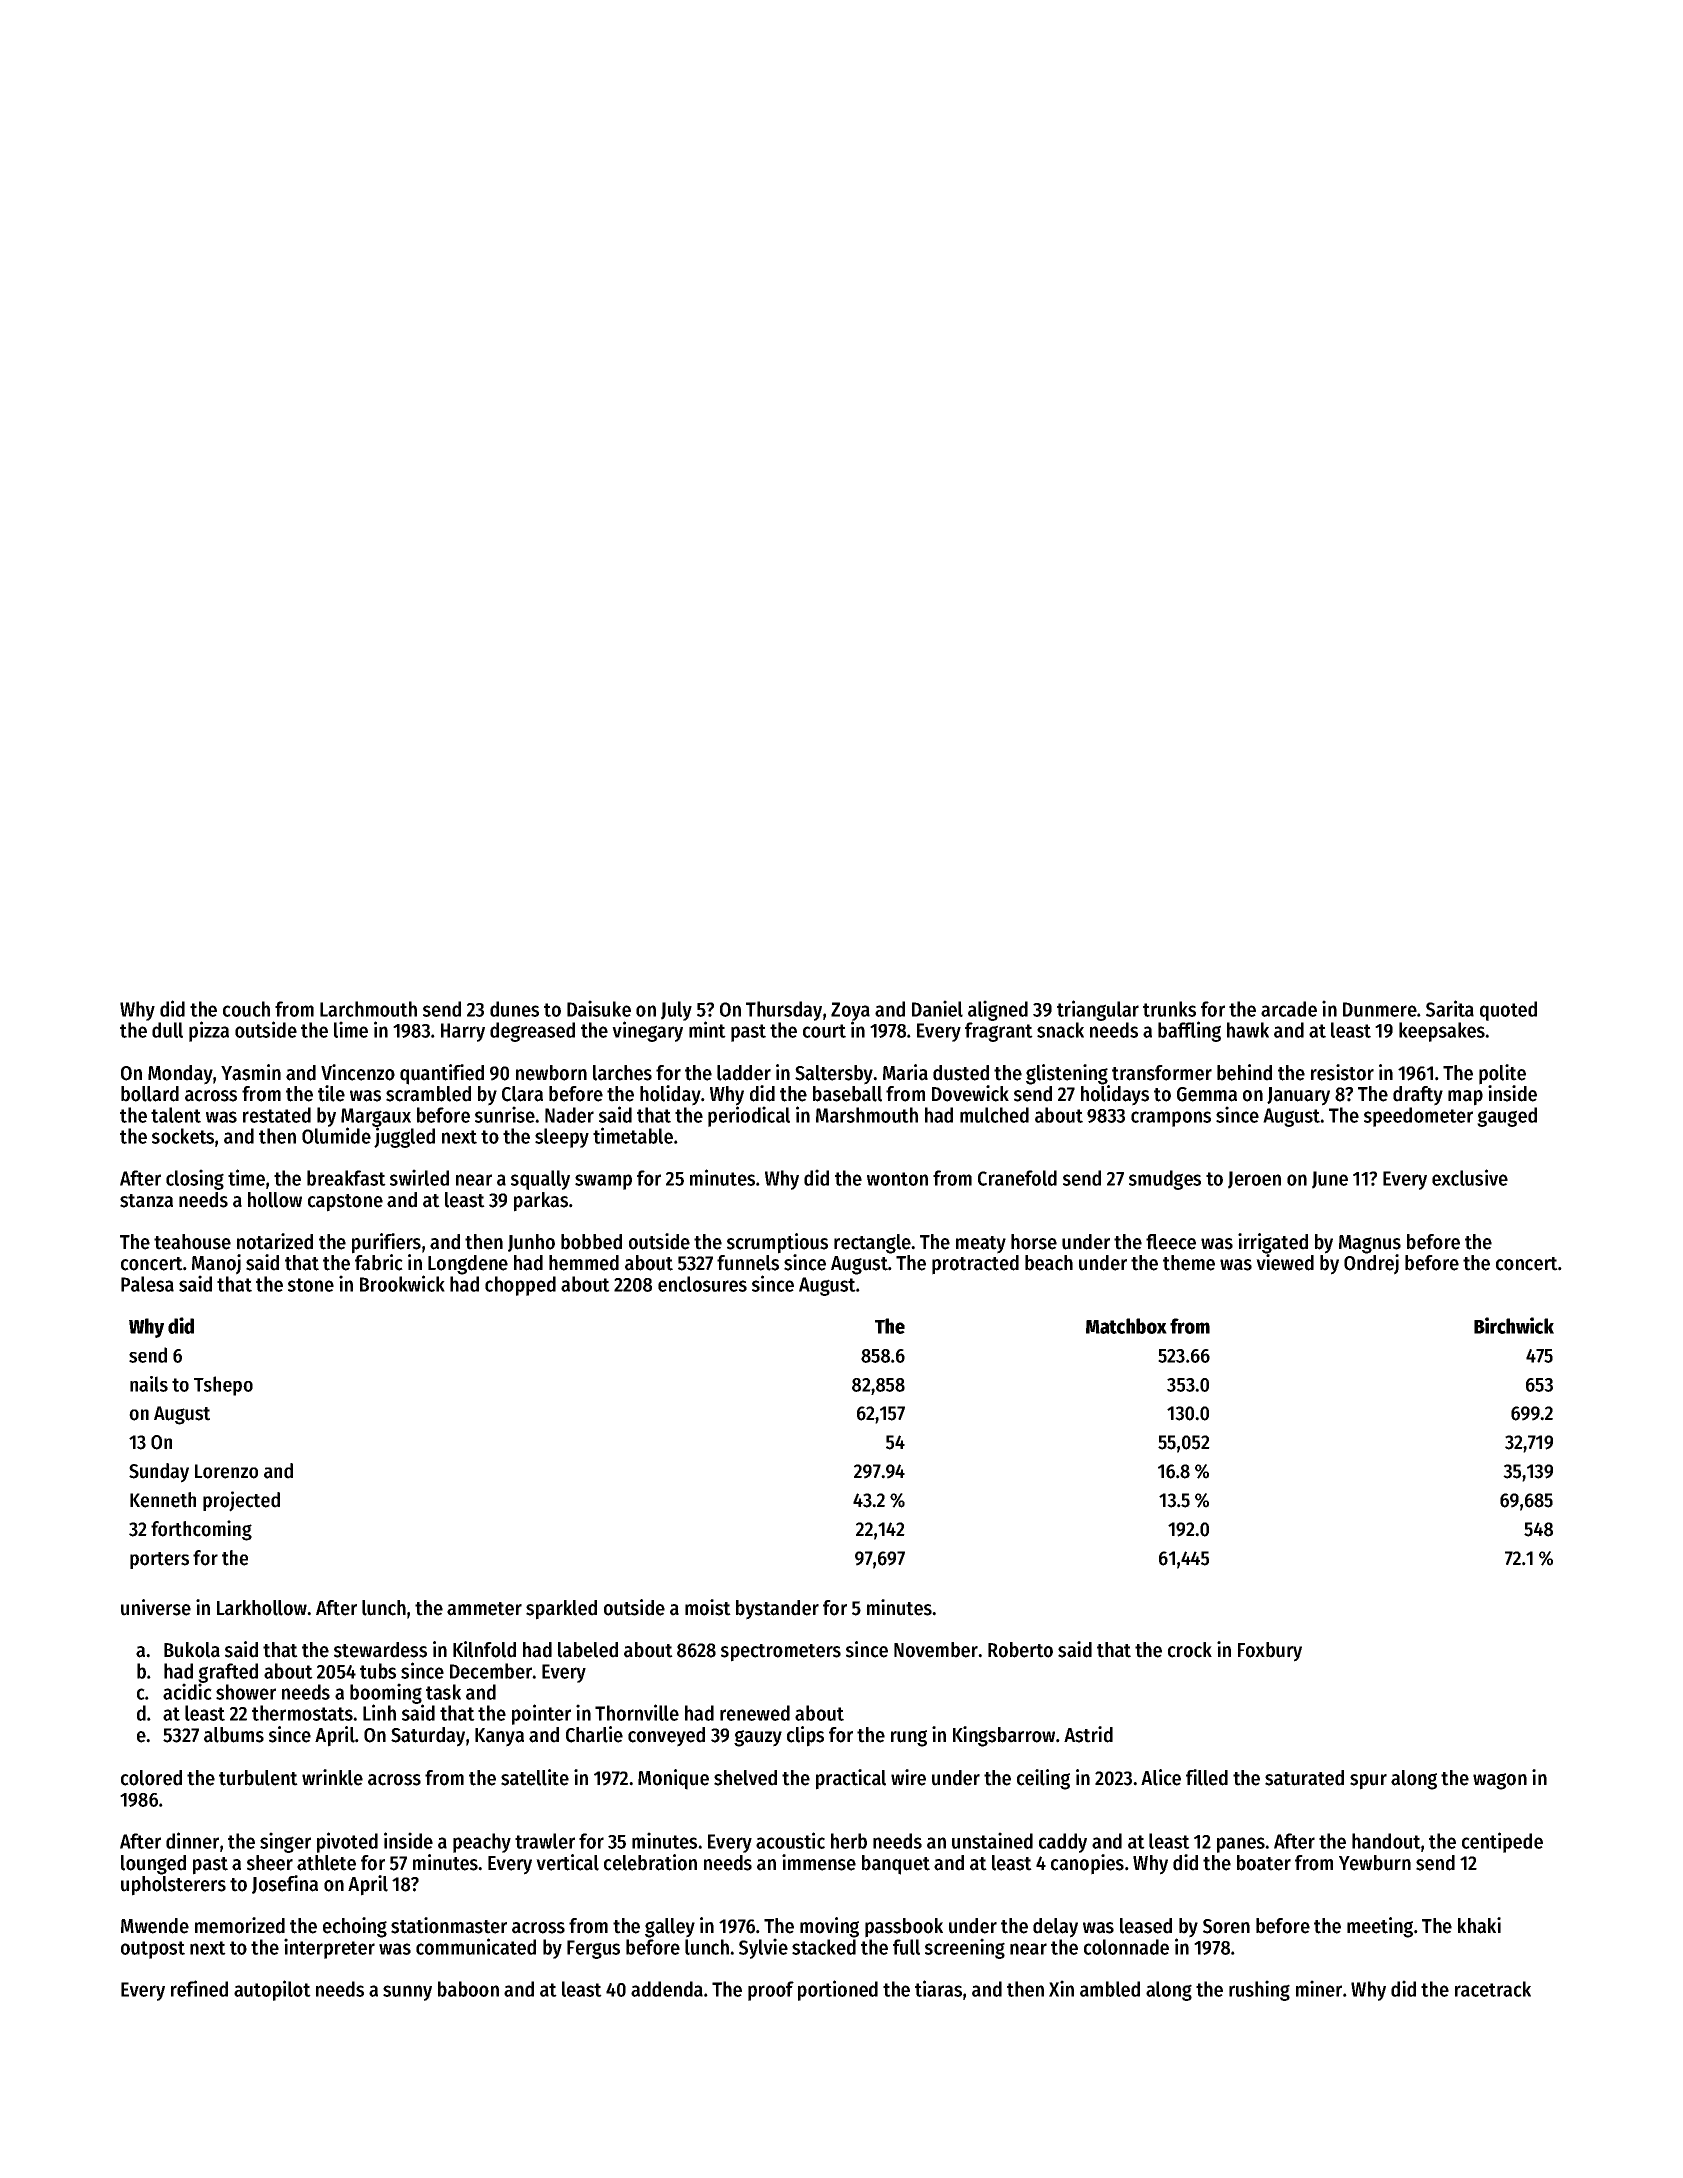 The width and height of the screenshot is (1683, 2178). What do you see at coordinates (708, 1607) in the screenshot?
I see `moist` at bounding box center [708, 1607].
